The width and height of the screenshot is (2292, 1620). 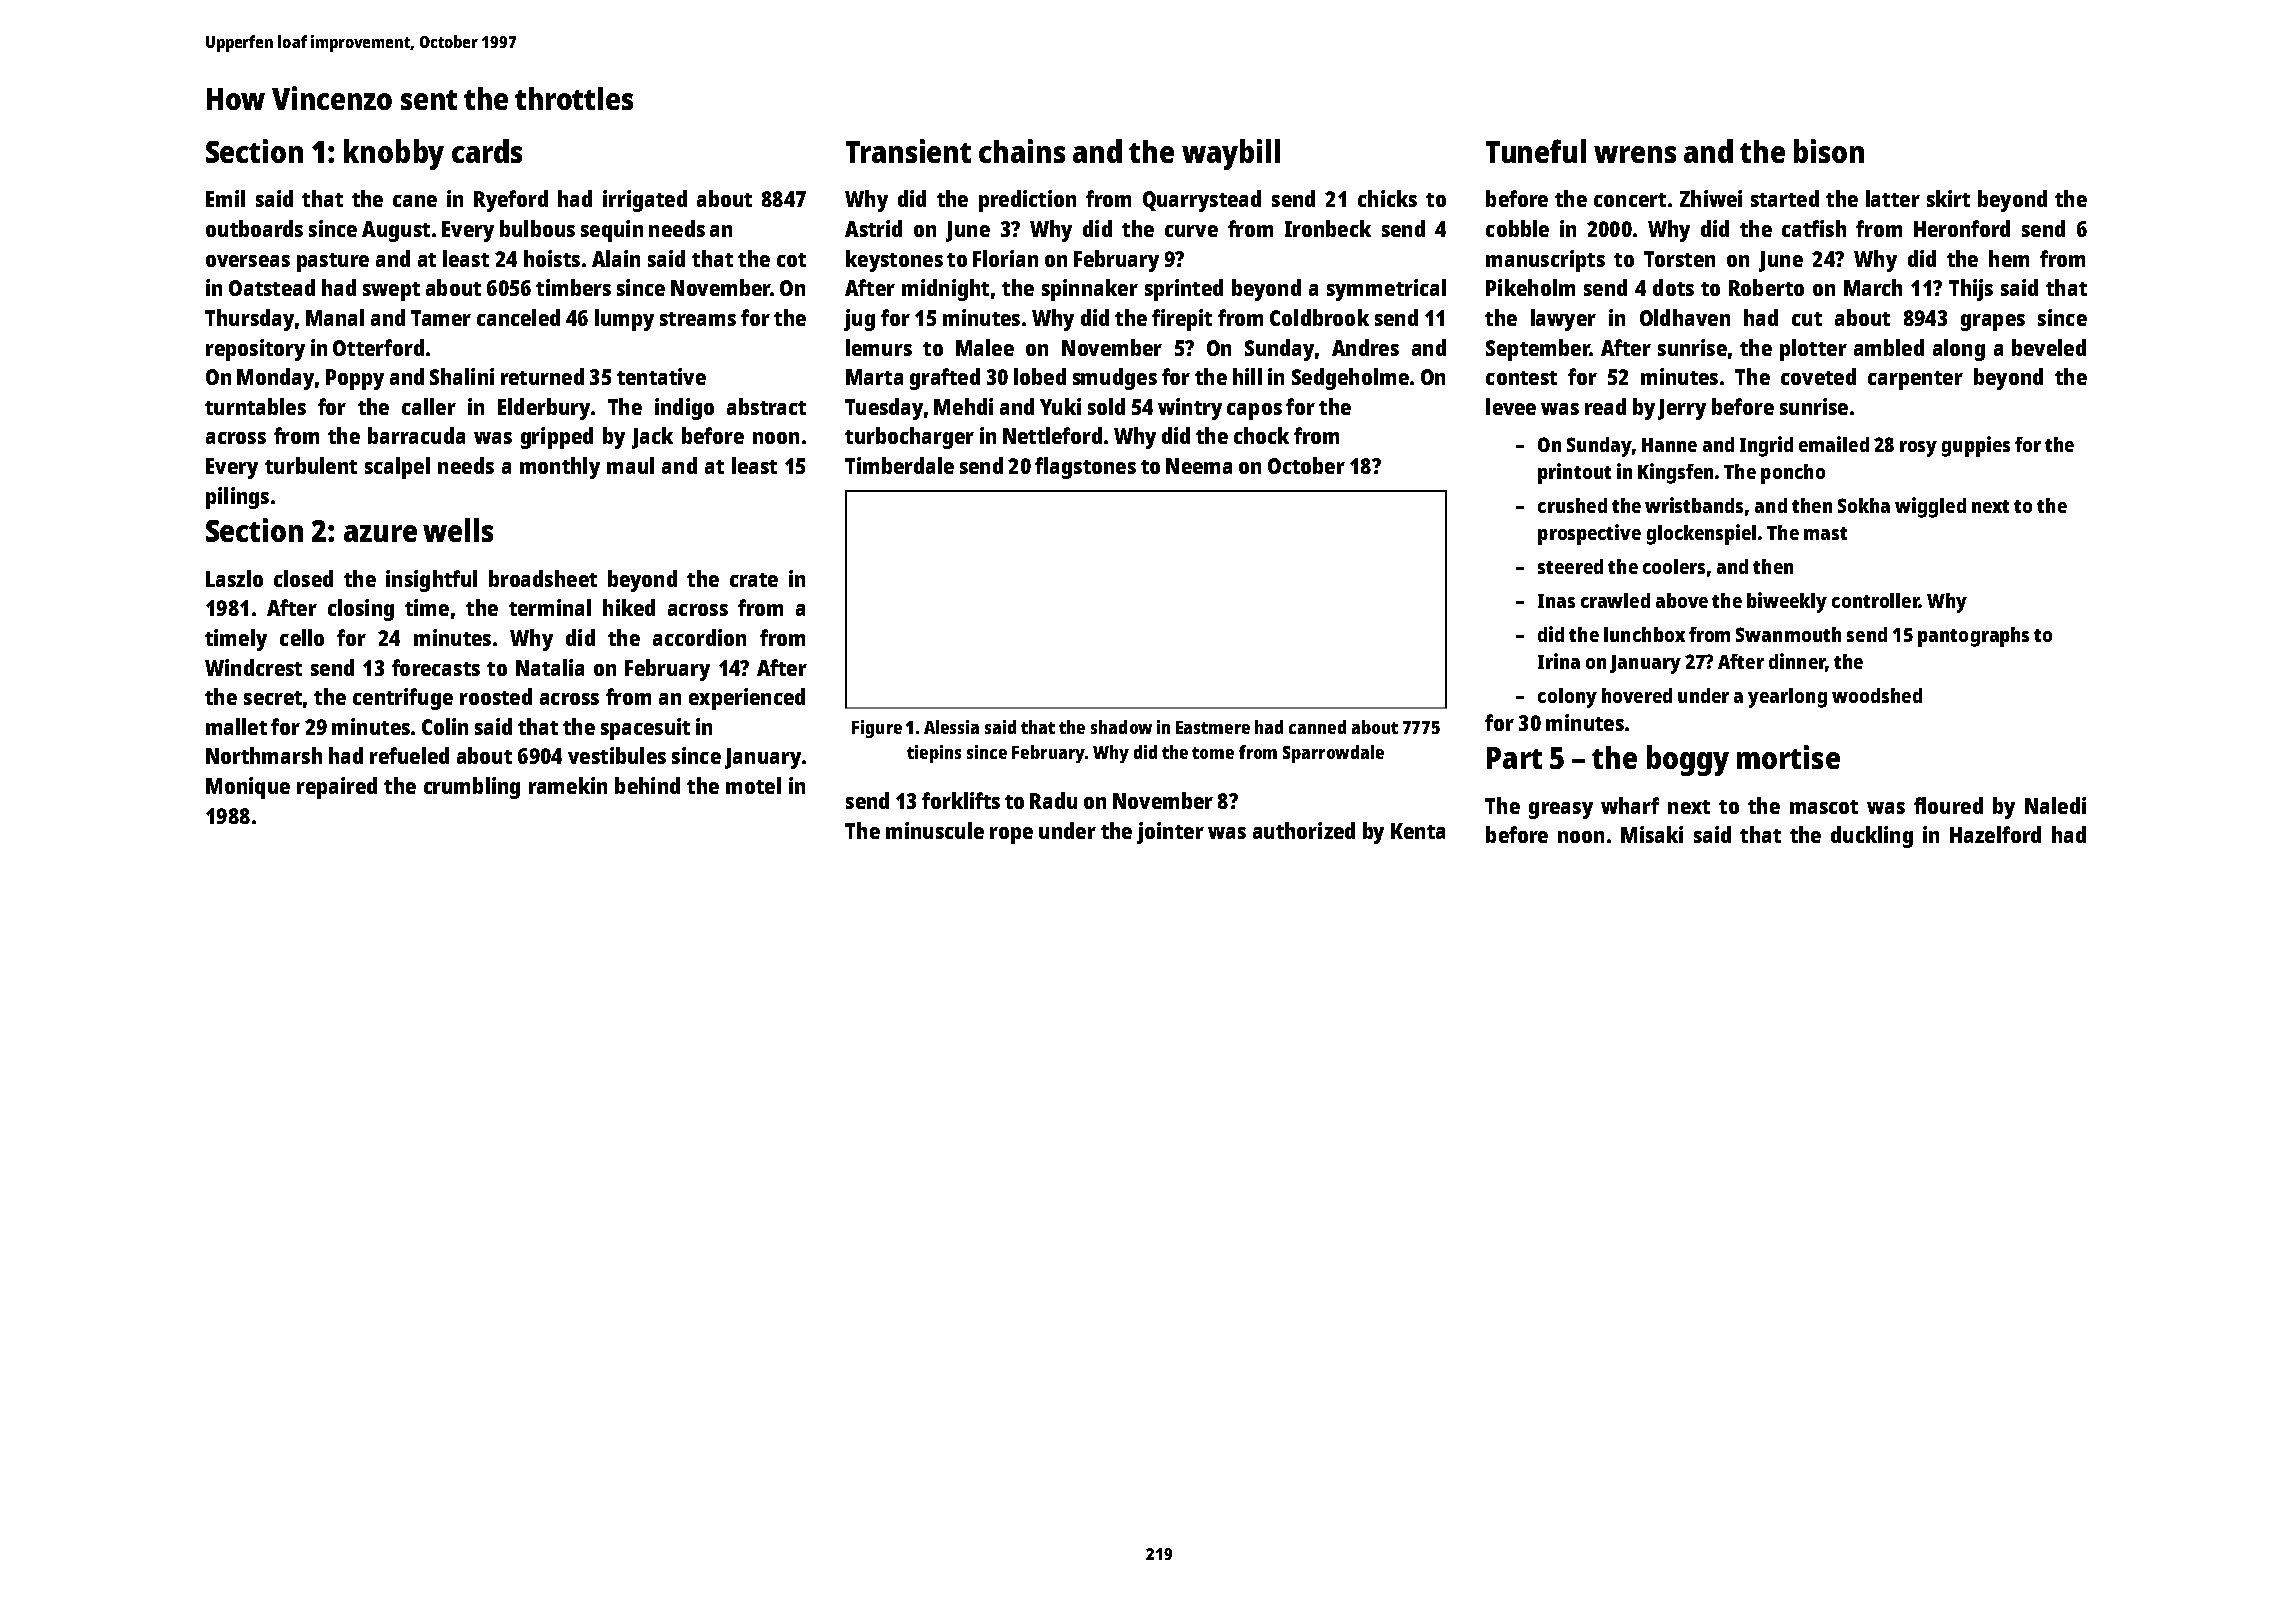 What do you see at coordinates (550, 667) in the screenshot?
I see `Natalia` at bounding box center [550, 667].
